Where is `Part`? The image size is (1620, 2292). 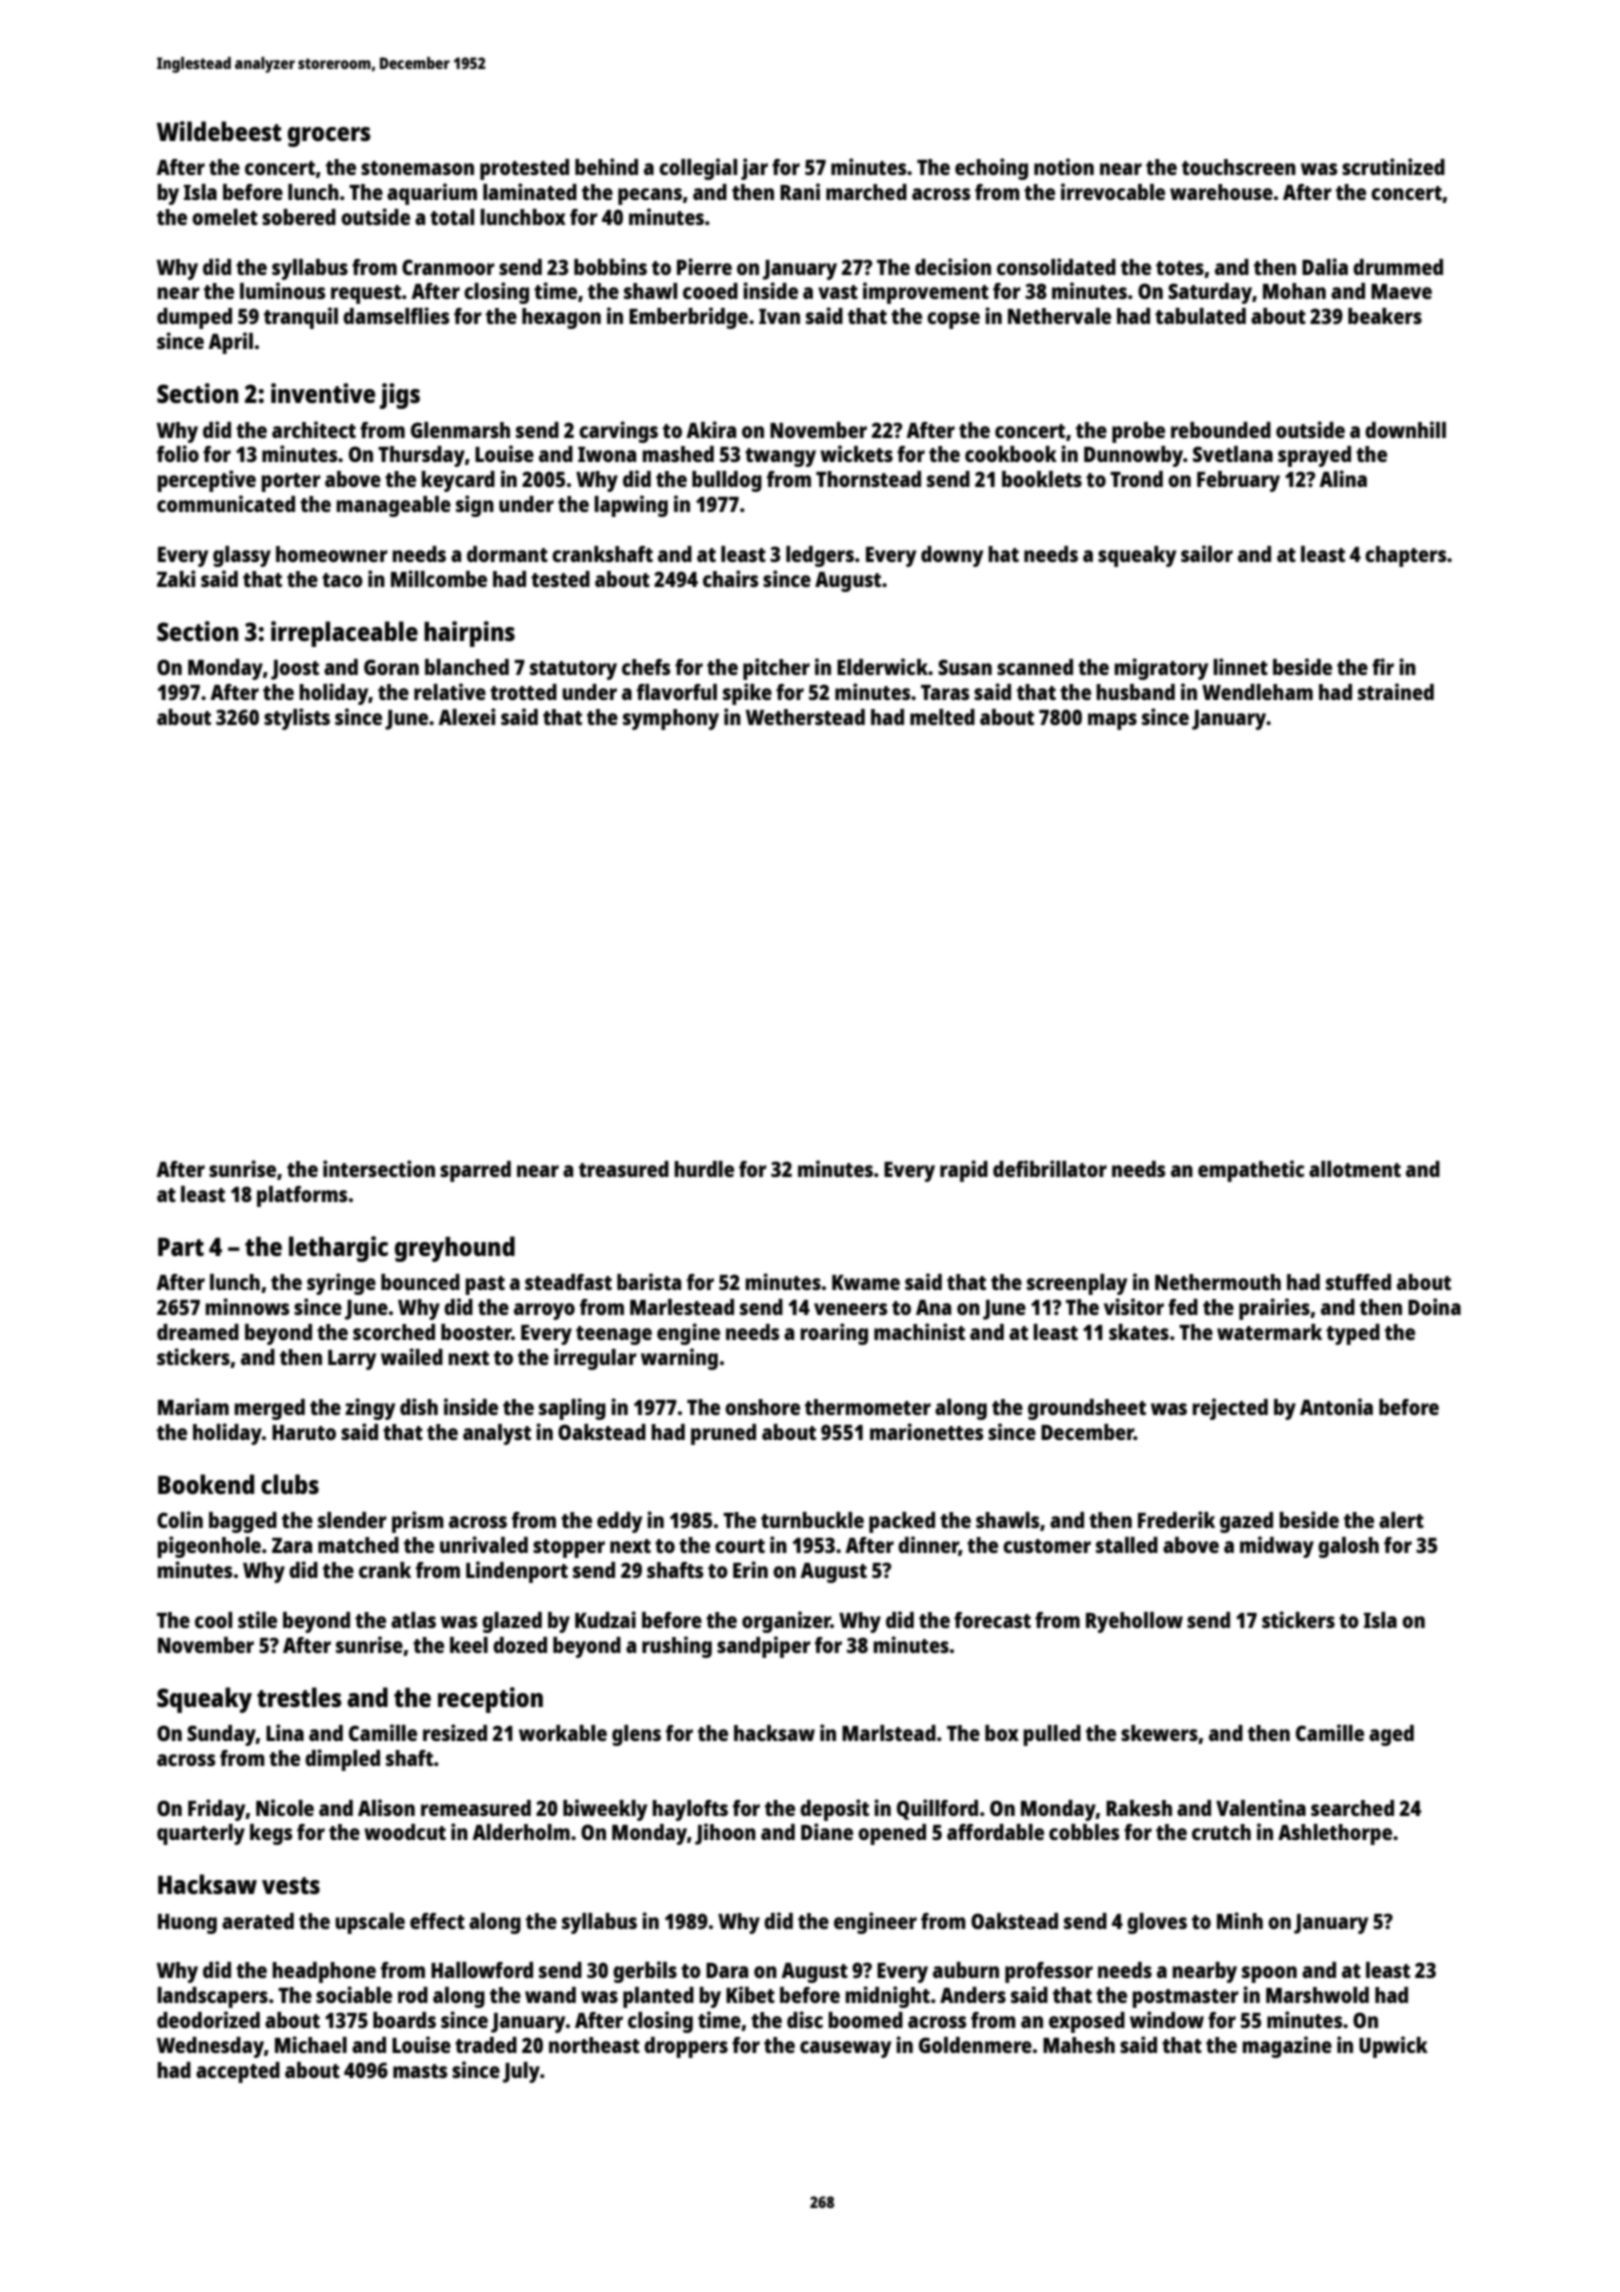 Part is located at coordinates (181, 1247).
